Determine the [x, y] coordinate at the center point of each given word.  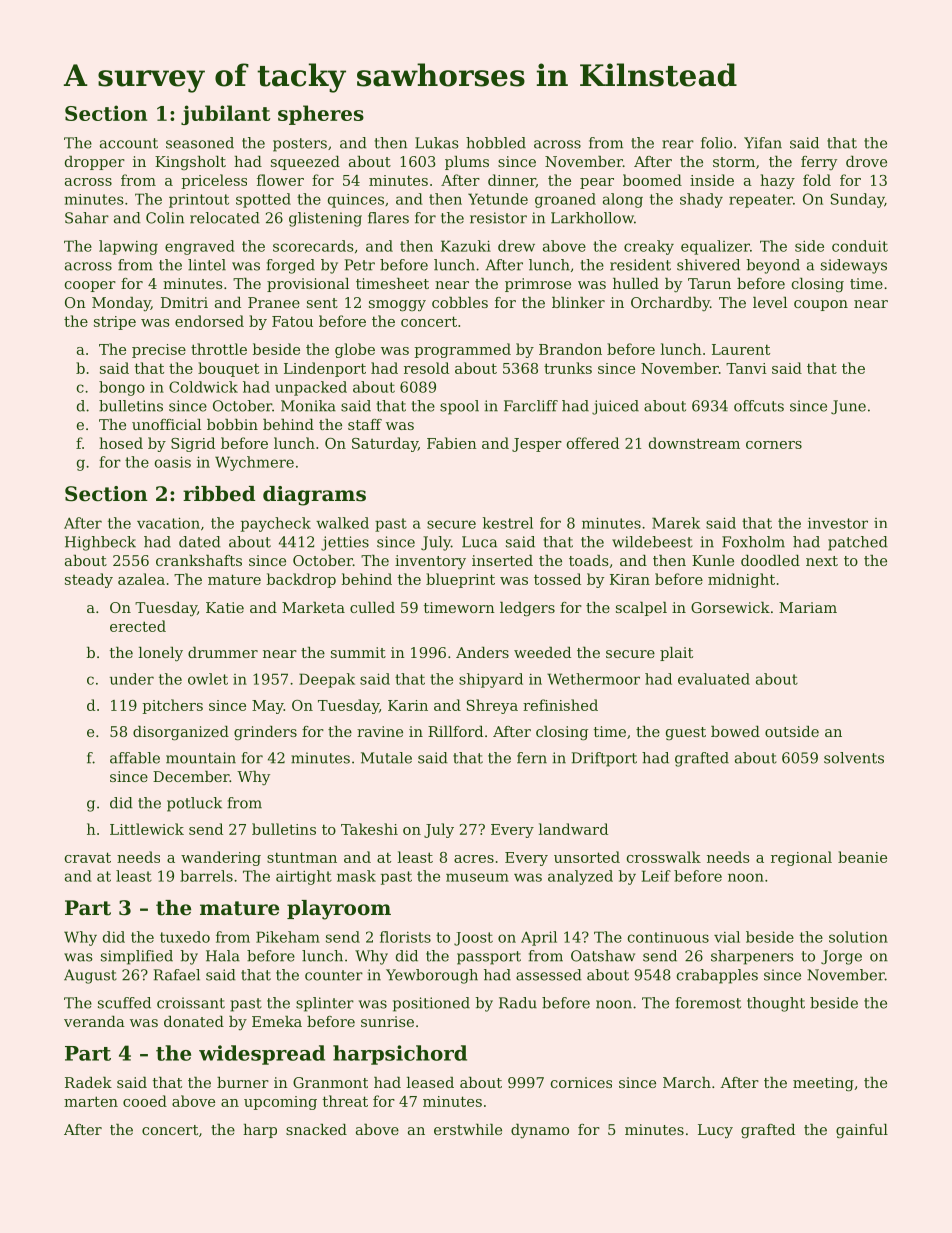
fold [817, 180]
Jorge [841, 957]
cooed [145, 1101]
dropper [95, 163]
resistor [498, 218]
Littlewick [147, 829]
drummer [223, 652]
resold [426, 368]
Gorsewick [730, 607]
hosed [121, 443]
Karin [408, 705]
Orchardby [670, 304]
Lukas [436, 143]
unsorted [587, 857]
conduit [860, 246]
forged [291, 266]
